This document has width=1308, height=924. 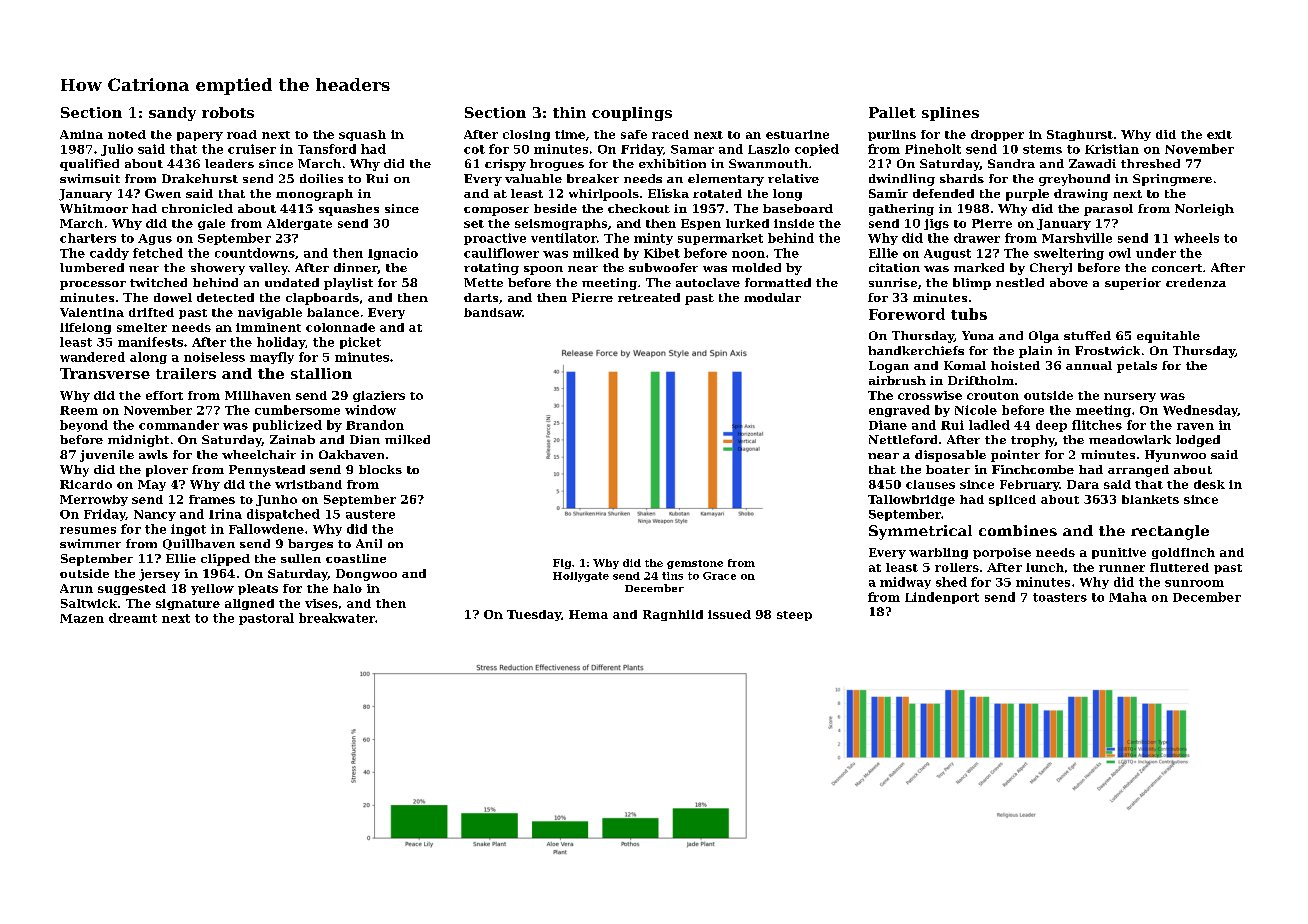 I want to click on couplings, so click(x=632, y=114).
